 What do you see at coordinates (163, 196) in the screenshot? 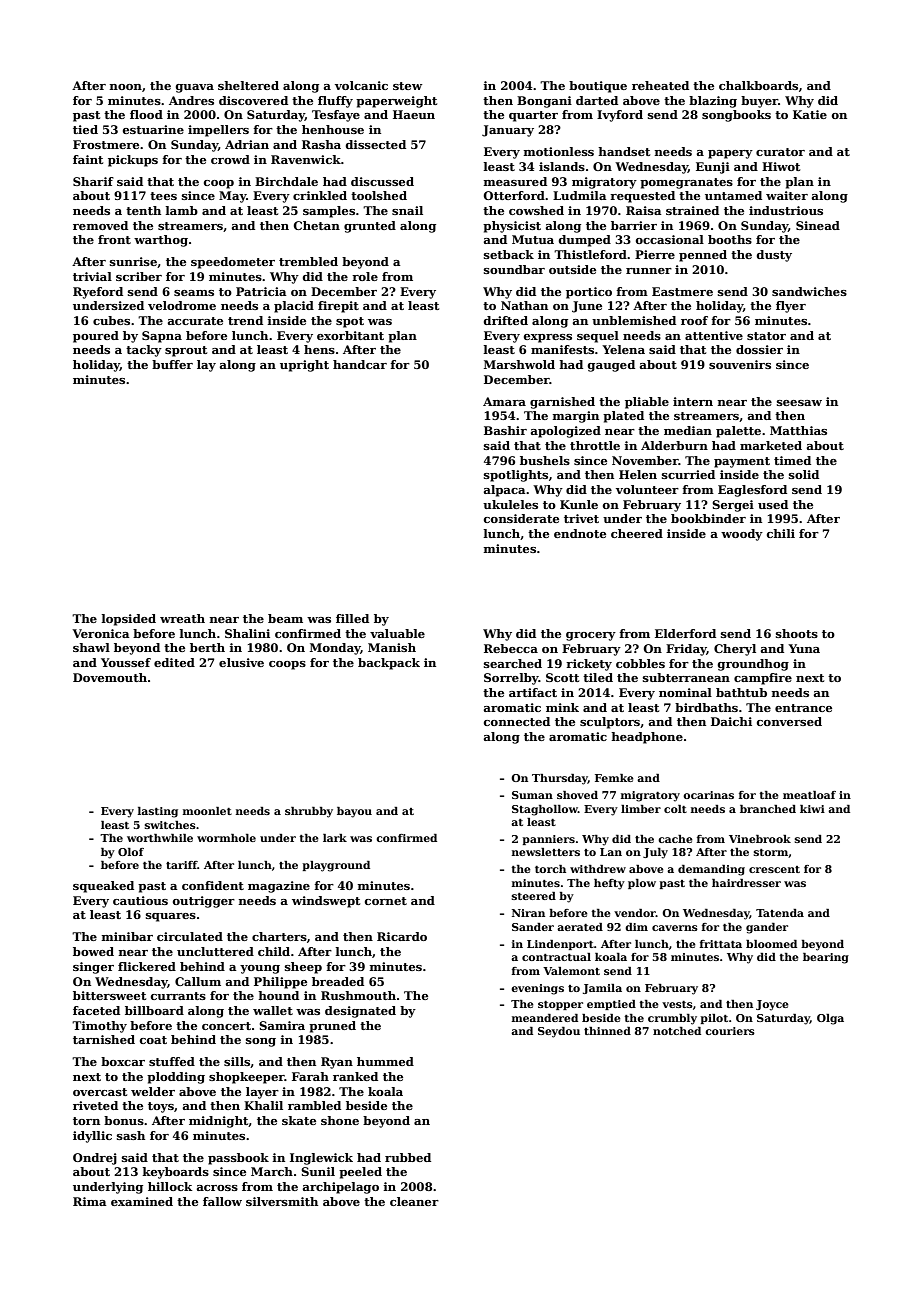
I see `tees` at bounding box center [163, 196].
